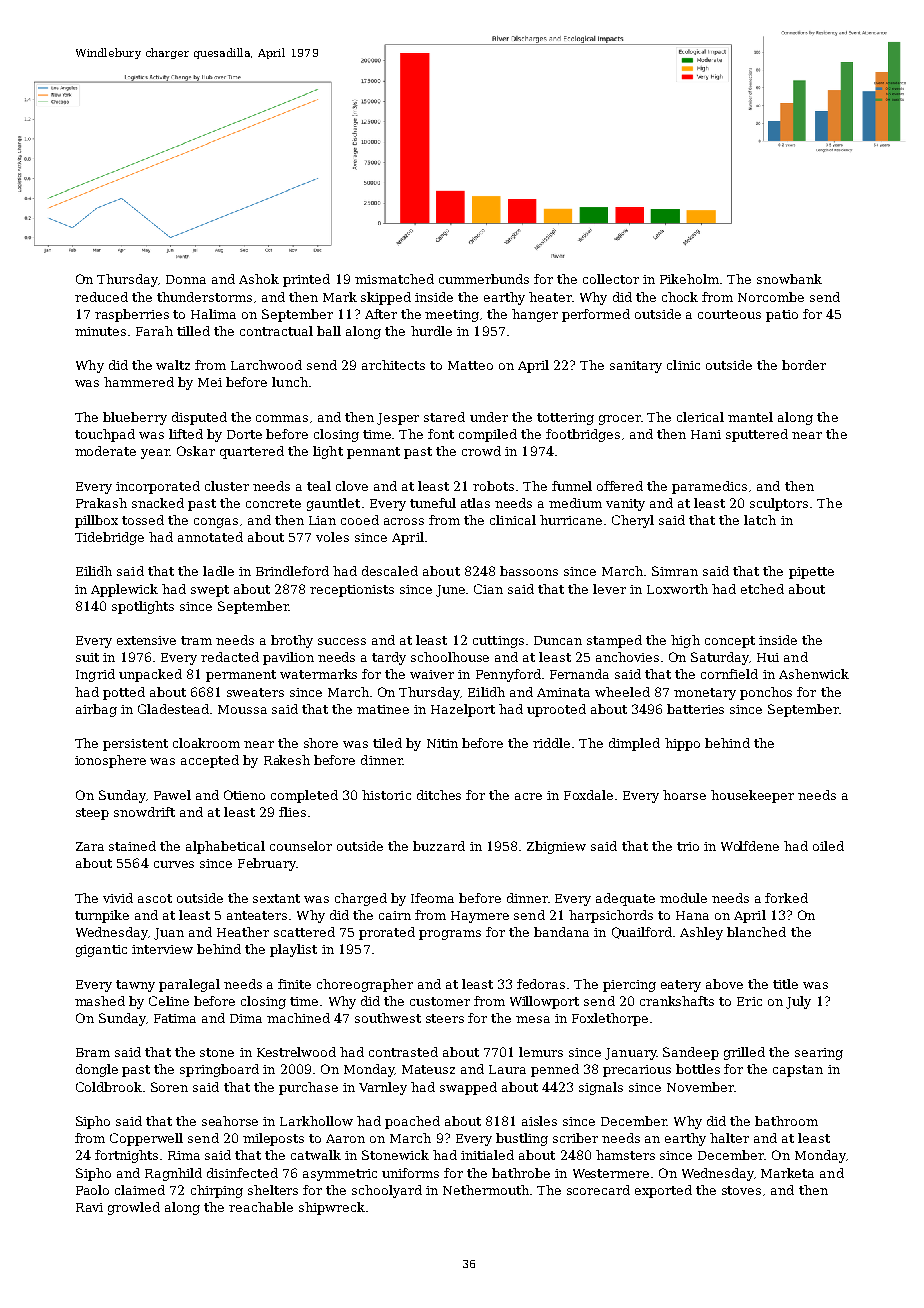 This screenshot has height=1308, width=924. I want to click on Applewick, so click(124, 590).
